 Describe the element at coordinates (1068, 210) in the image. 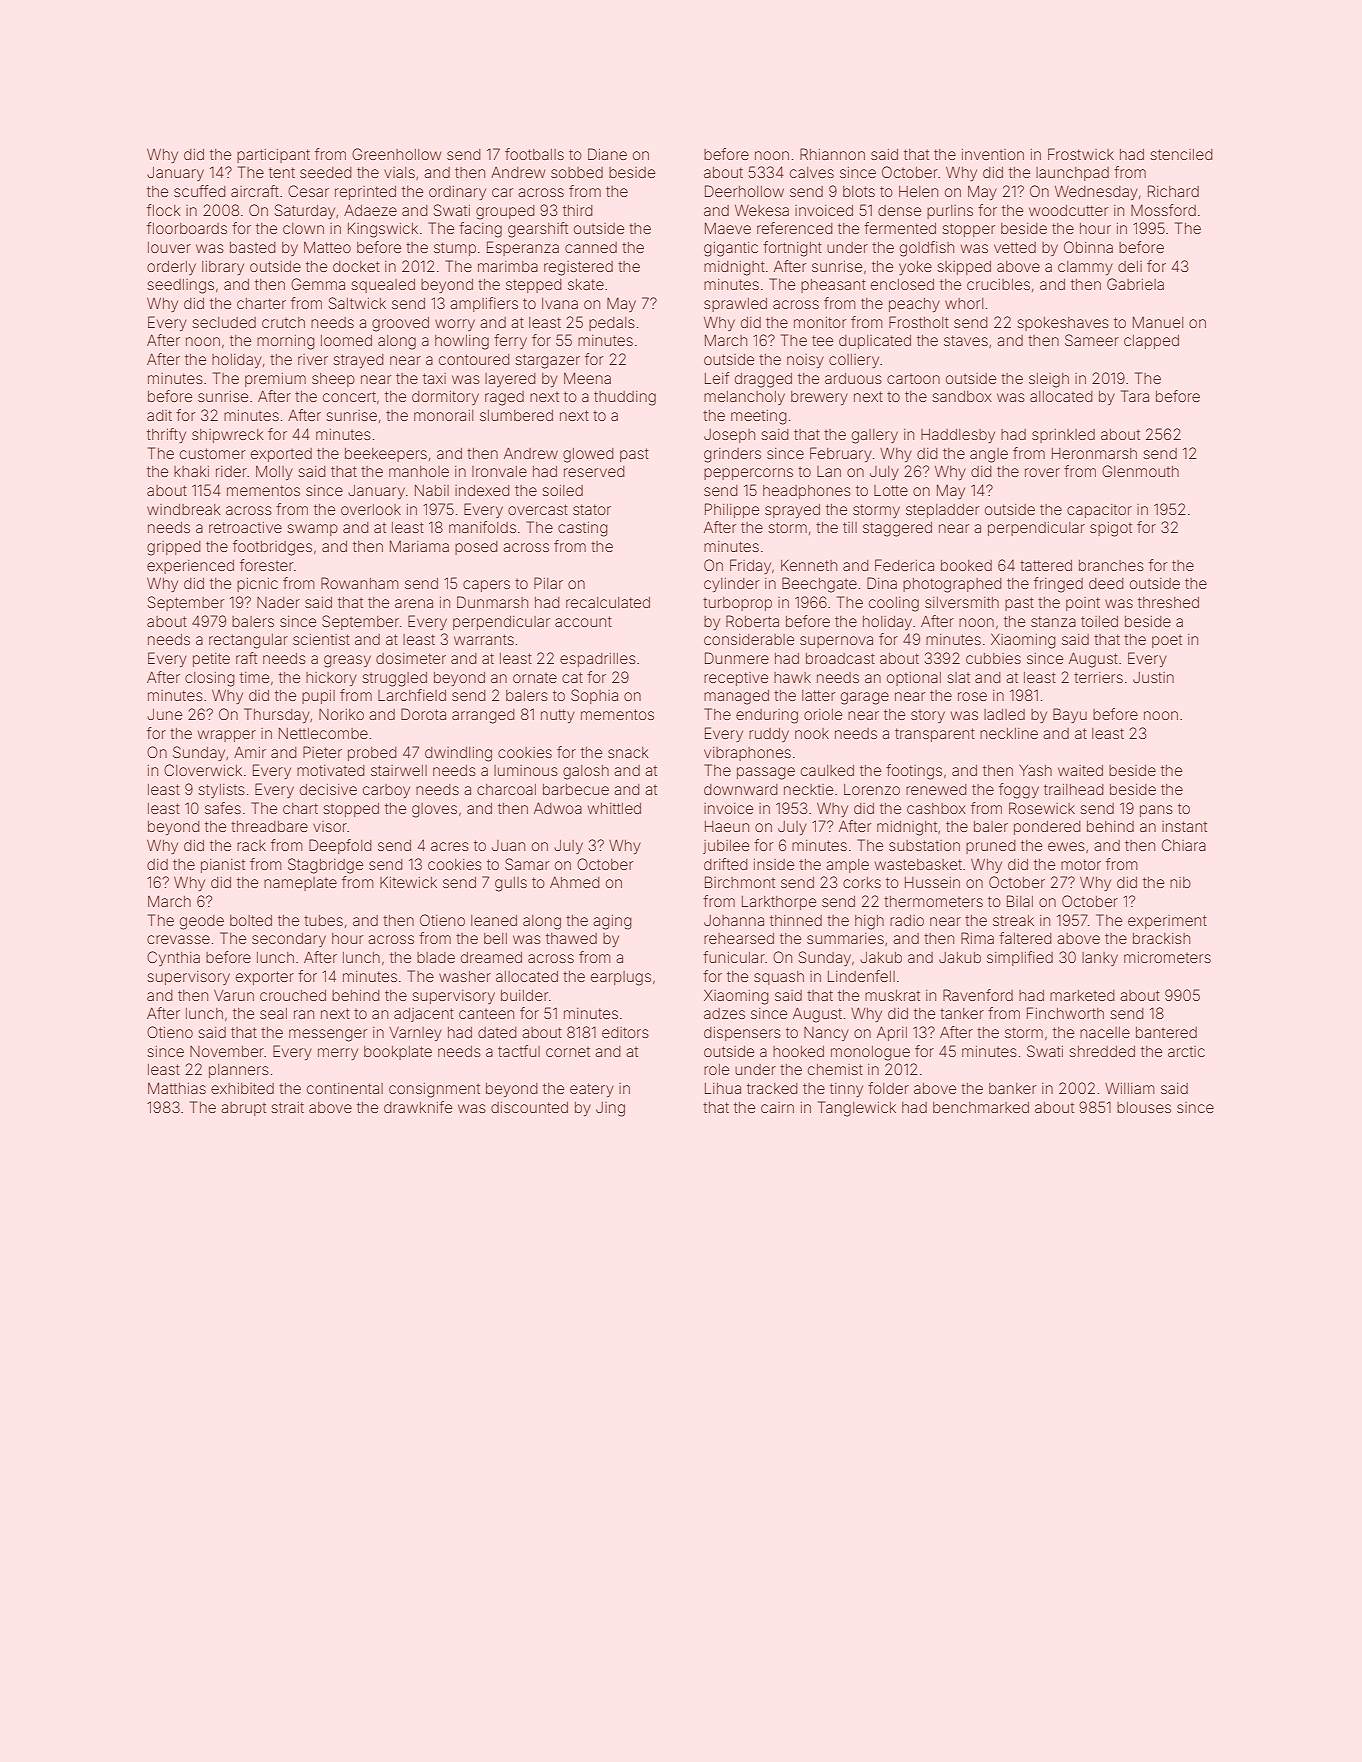

I see `woodcutter` at that location.
